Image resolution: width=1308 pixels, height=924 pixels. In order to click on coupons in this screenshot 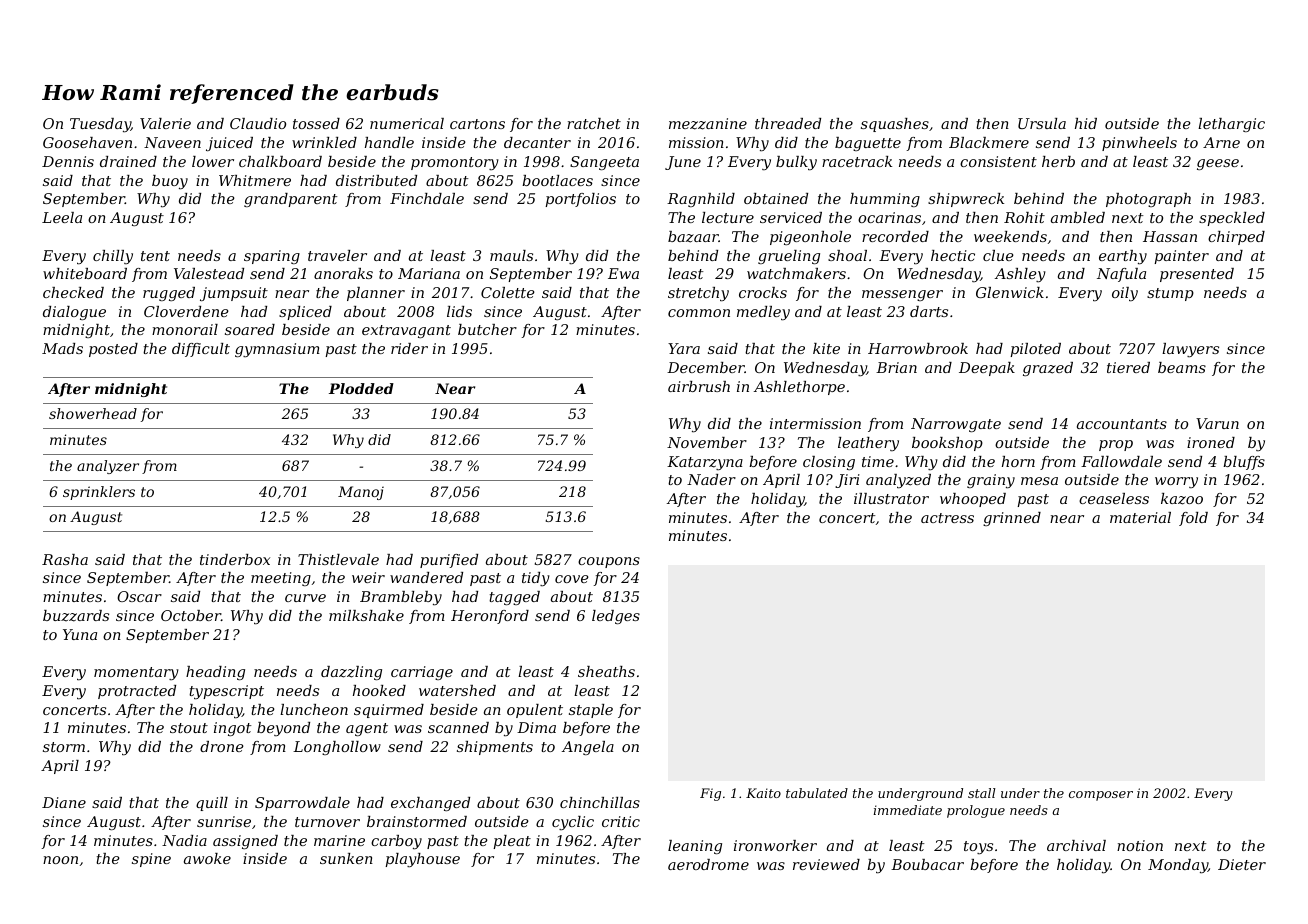, I will do `click(609, 562)`.
